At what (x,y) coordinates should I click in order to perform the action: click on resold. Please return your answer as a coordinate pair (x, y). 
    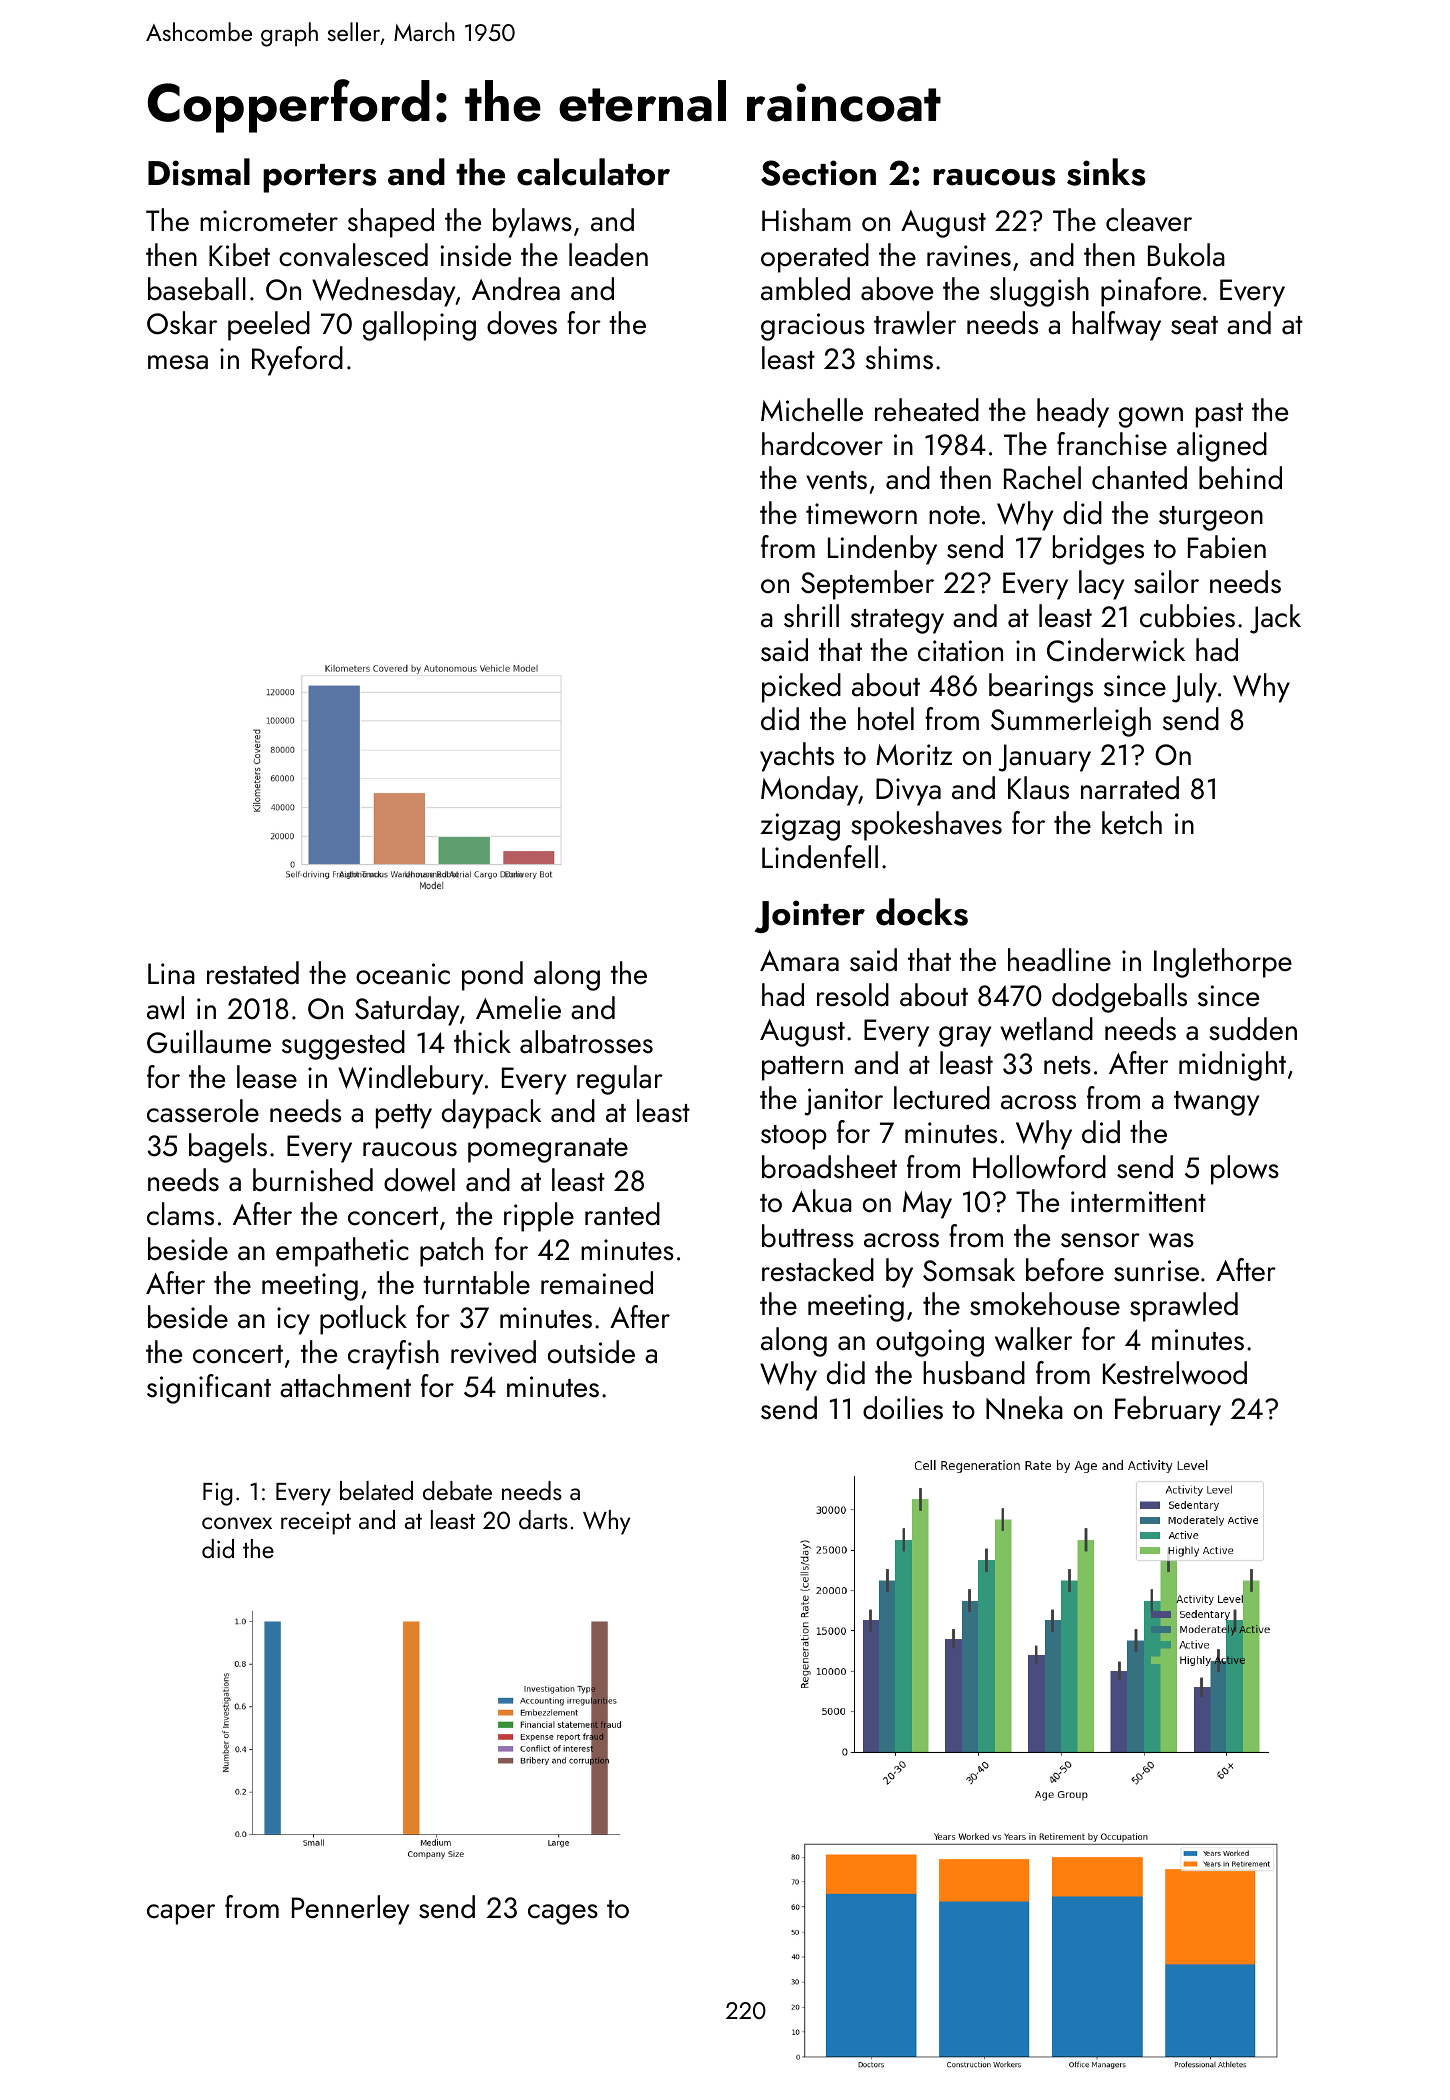
    Looking at the image, I should click on (853, 995).
